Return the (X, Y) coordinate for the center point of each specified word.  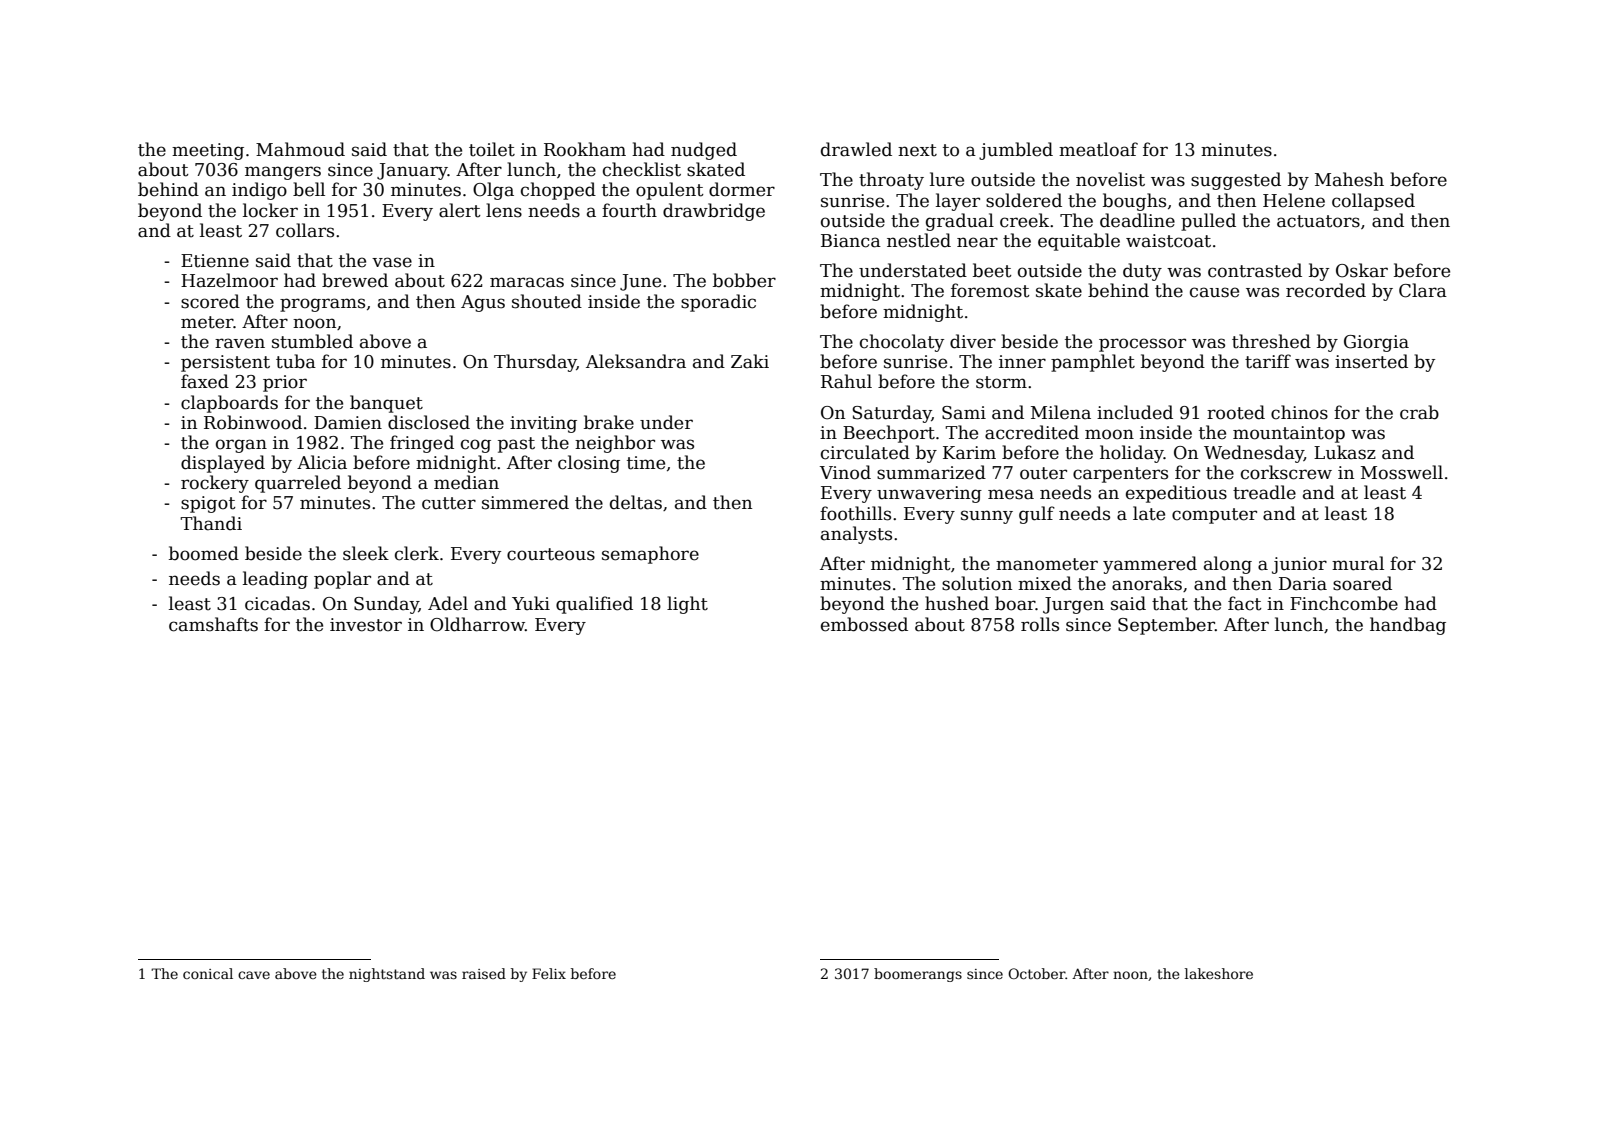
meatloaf (1098, 149)
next (917, 150)
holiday (1132, 454)
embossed (864, 624)
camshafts (213, 624)
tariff (1268, 361)
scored (210, 301)
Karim (969, 453)
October (1036, 973)
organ (241, 446)
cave (254, 975)
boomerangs (918, 975)
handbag (1408, 626)
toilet (492, 149)
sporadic (718, 303)
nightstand (387, 975)
